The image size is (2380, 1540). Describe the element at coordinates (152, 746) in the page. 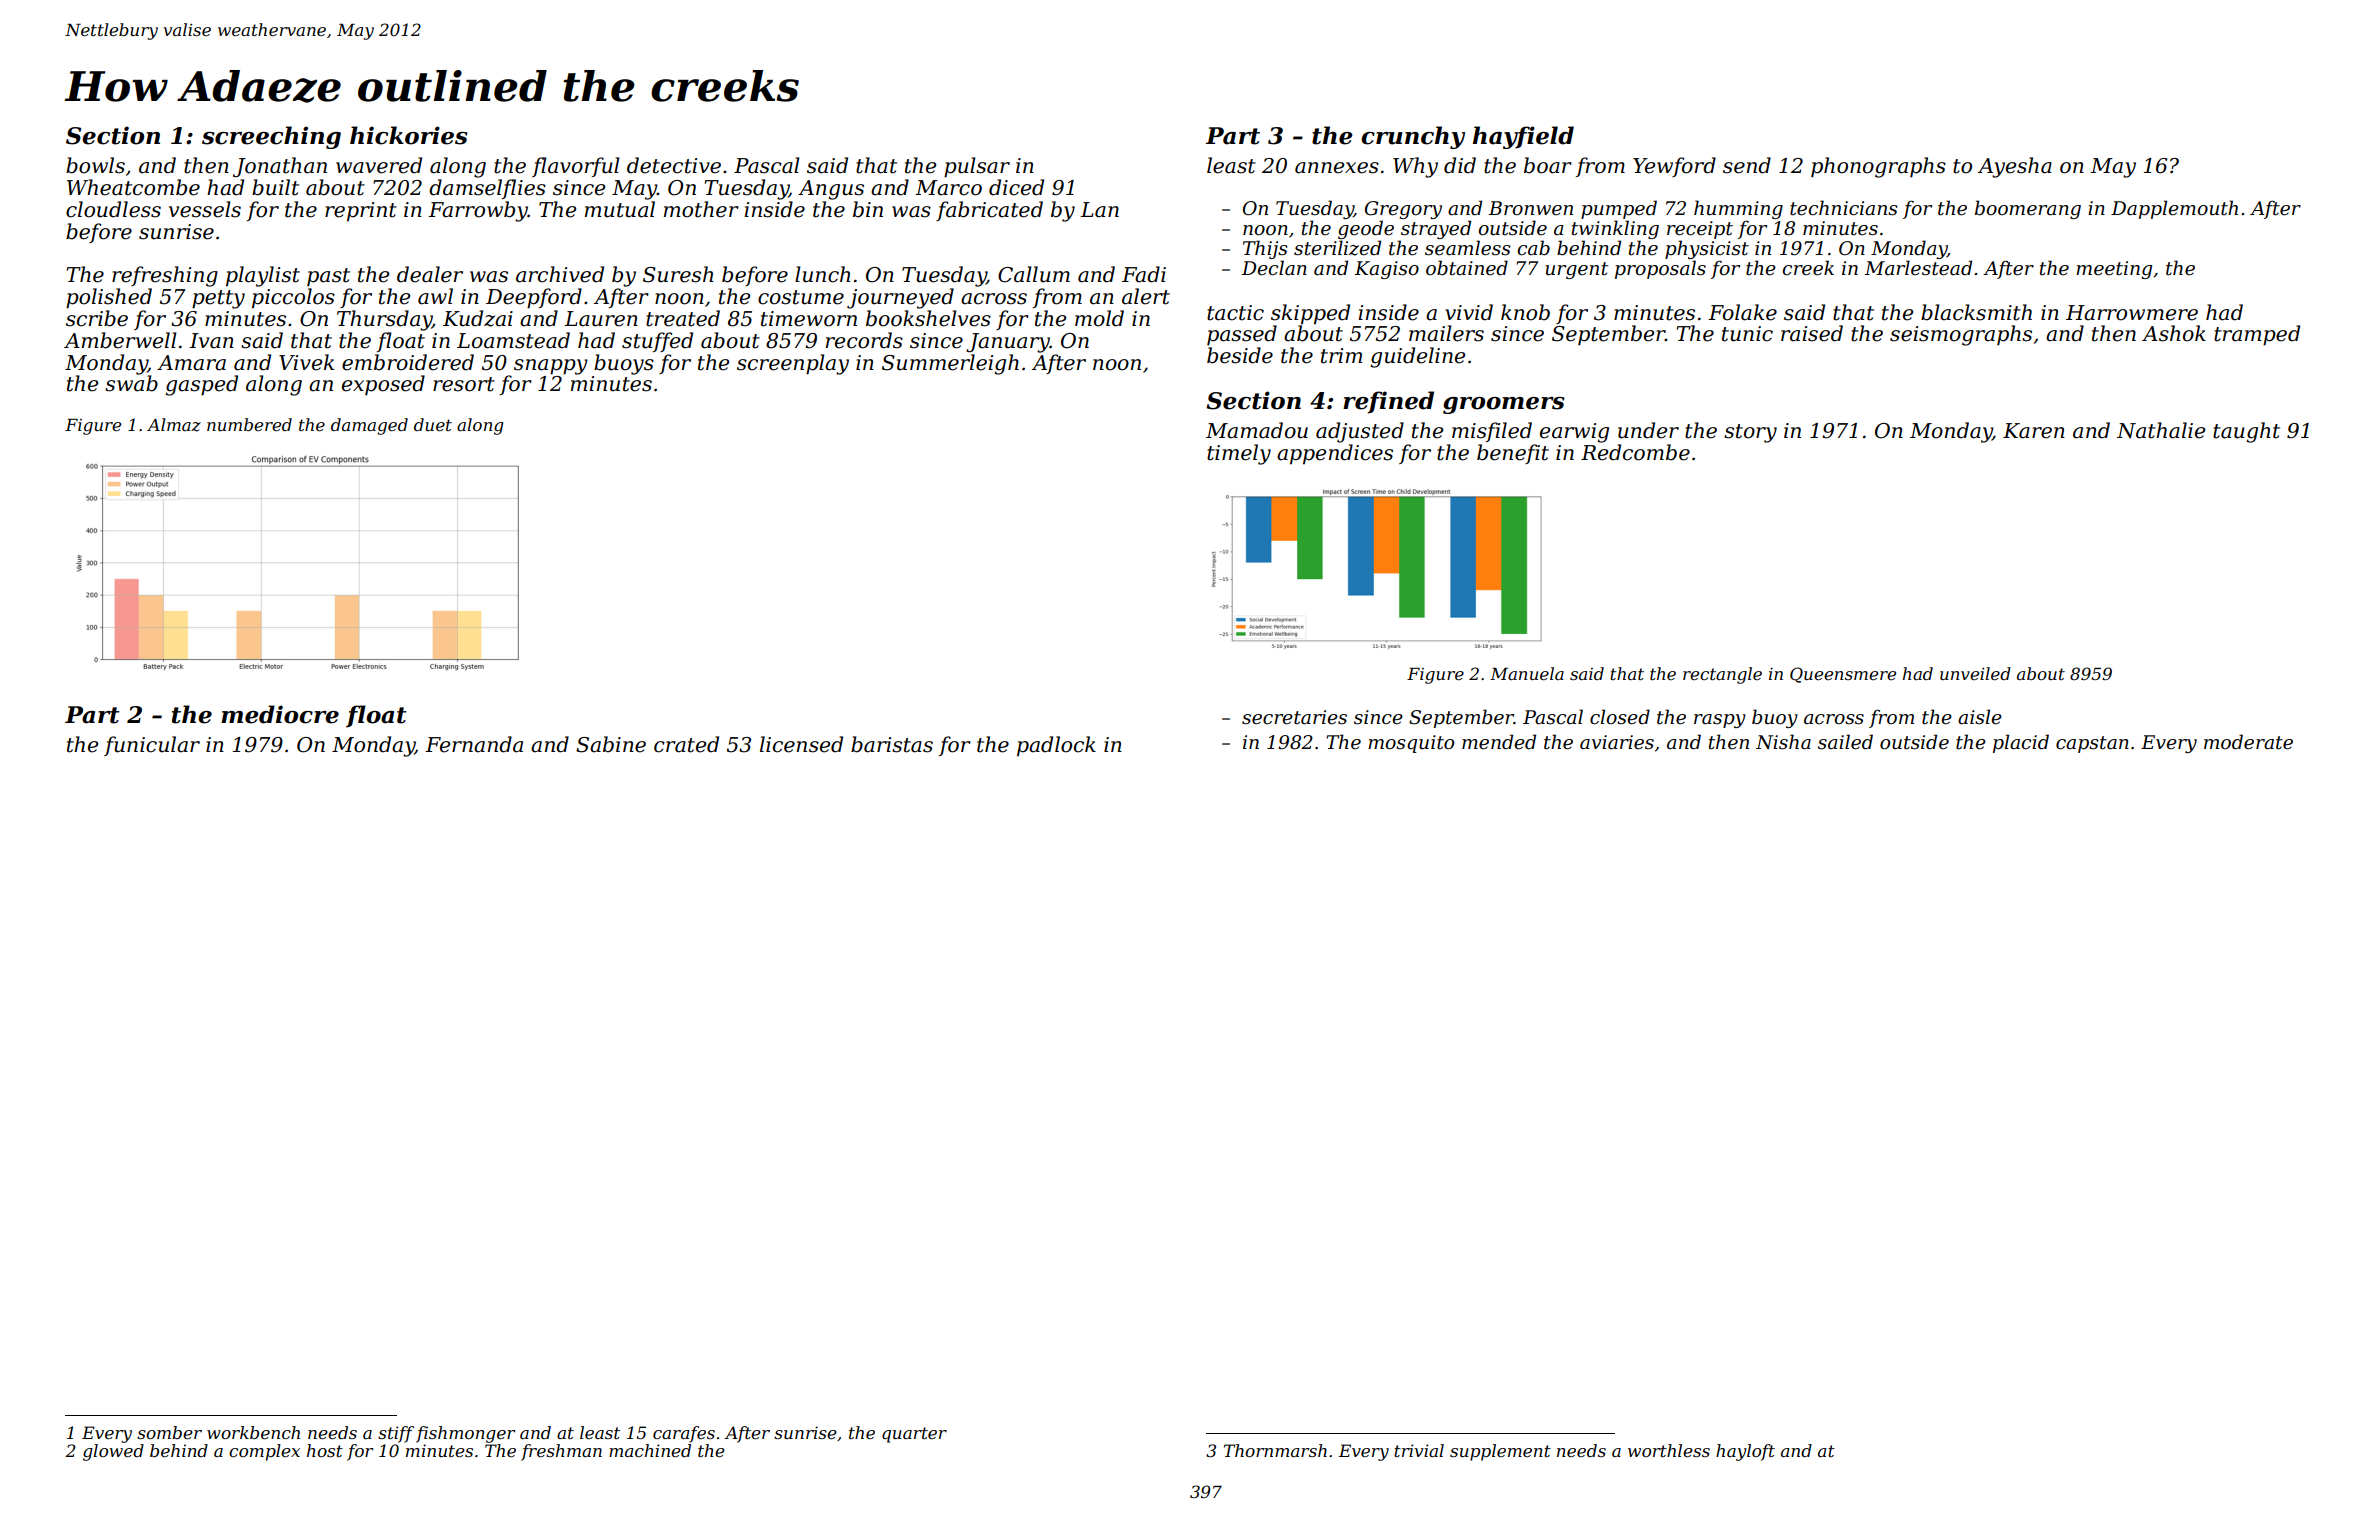

I see `funicular` at that location.
